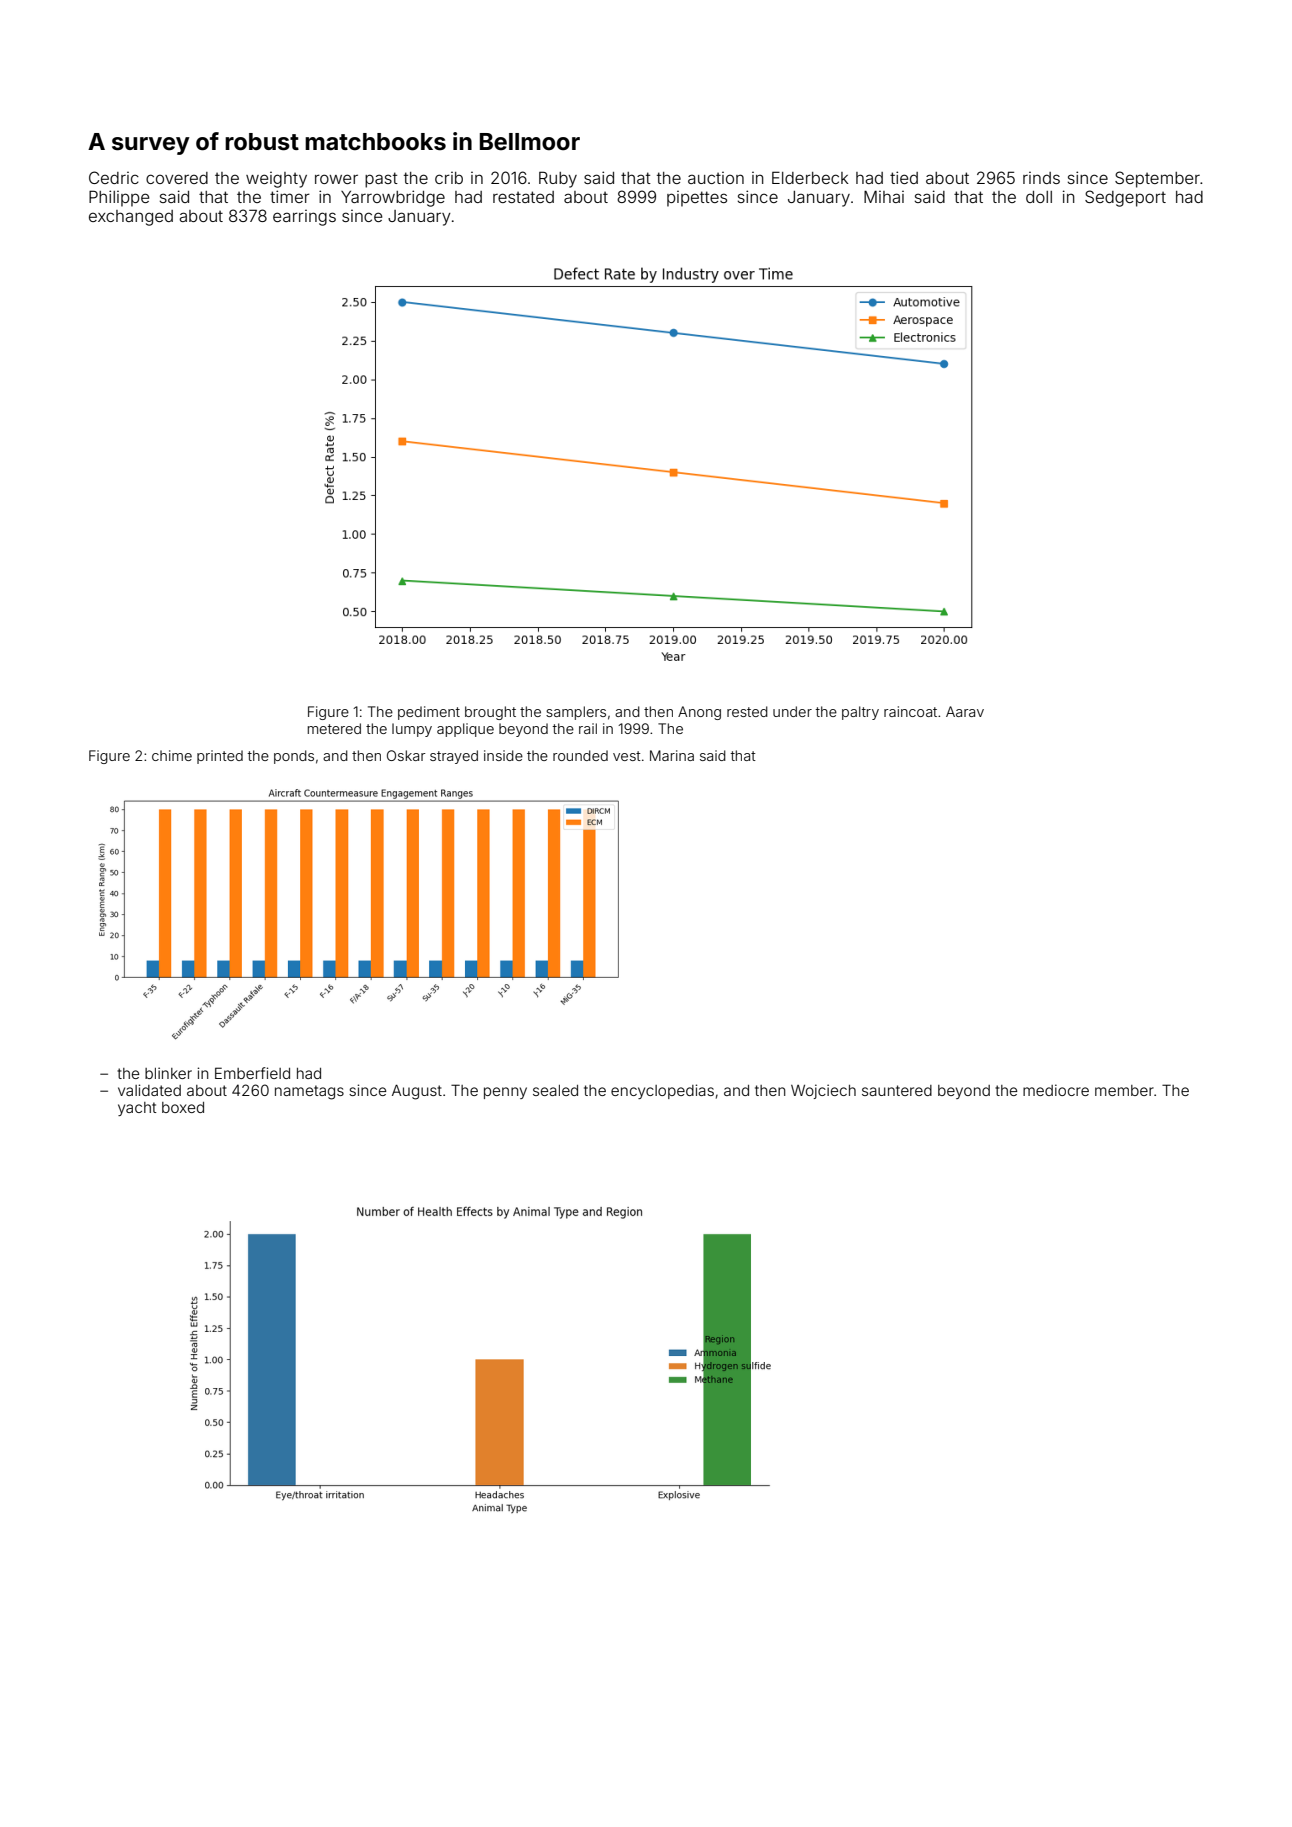 This screenshot has width=1292, height=1827. Describe the element at coordinates (183, 1107) in the screenshot. I see `boxed` at that location.
